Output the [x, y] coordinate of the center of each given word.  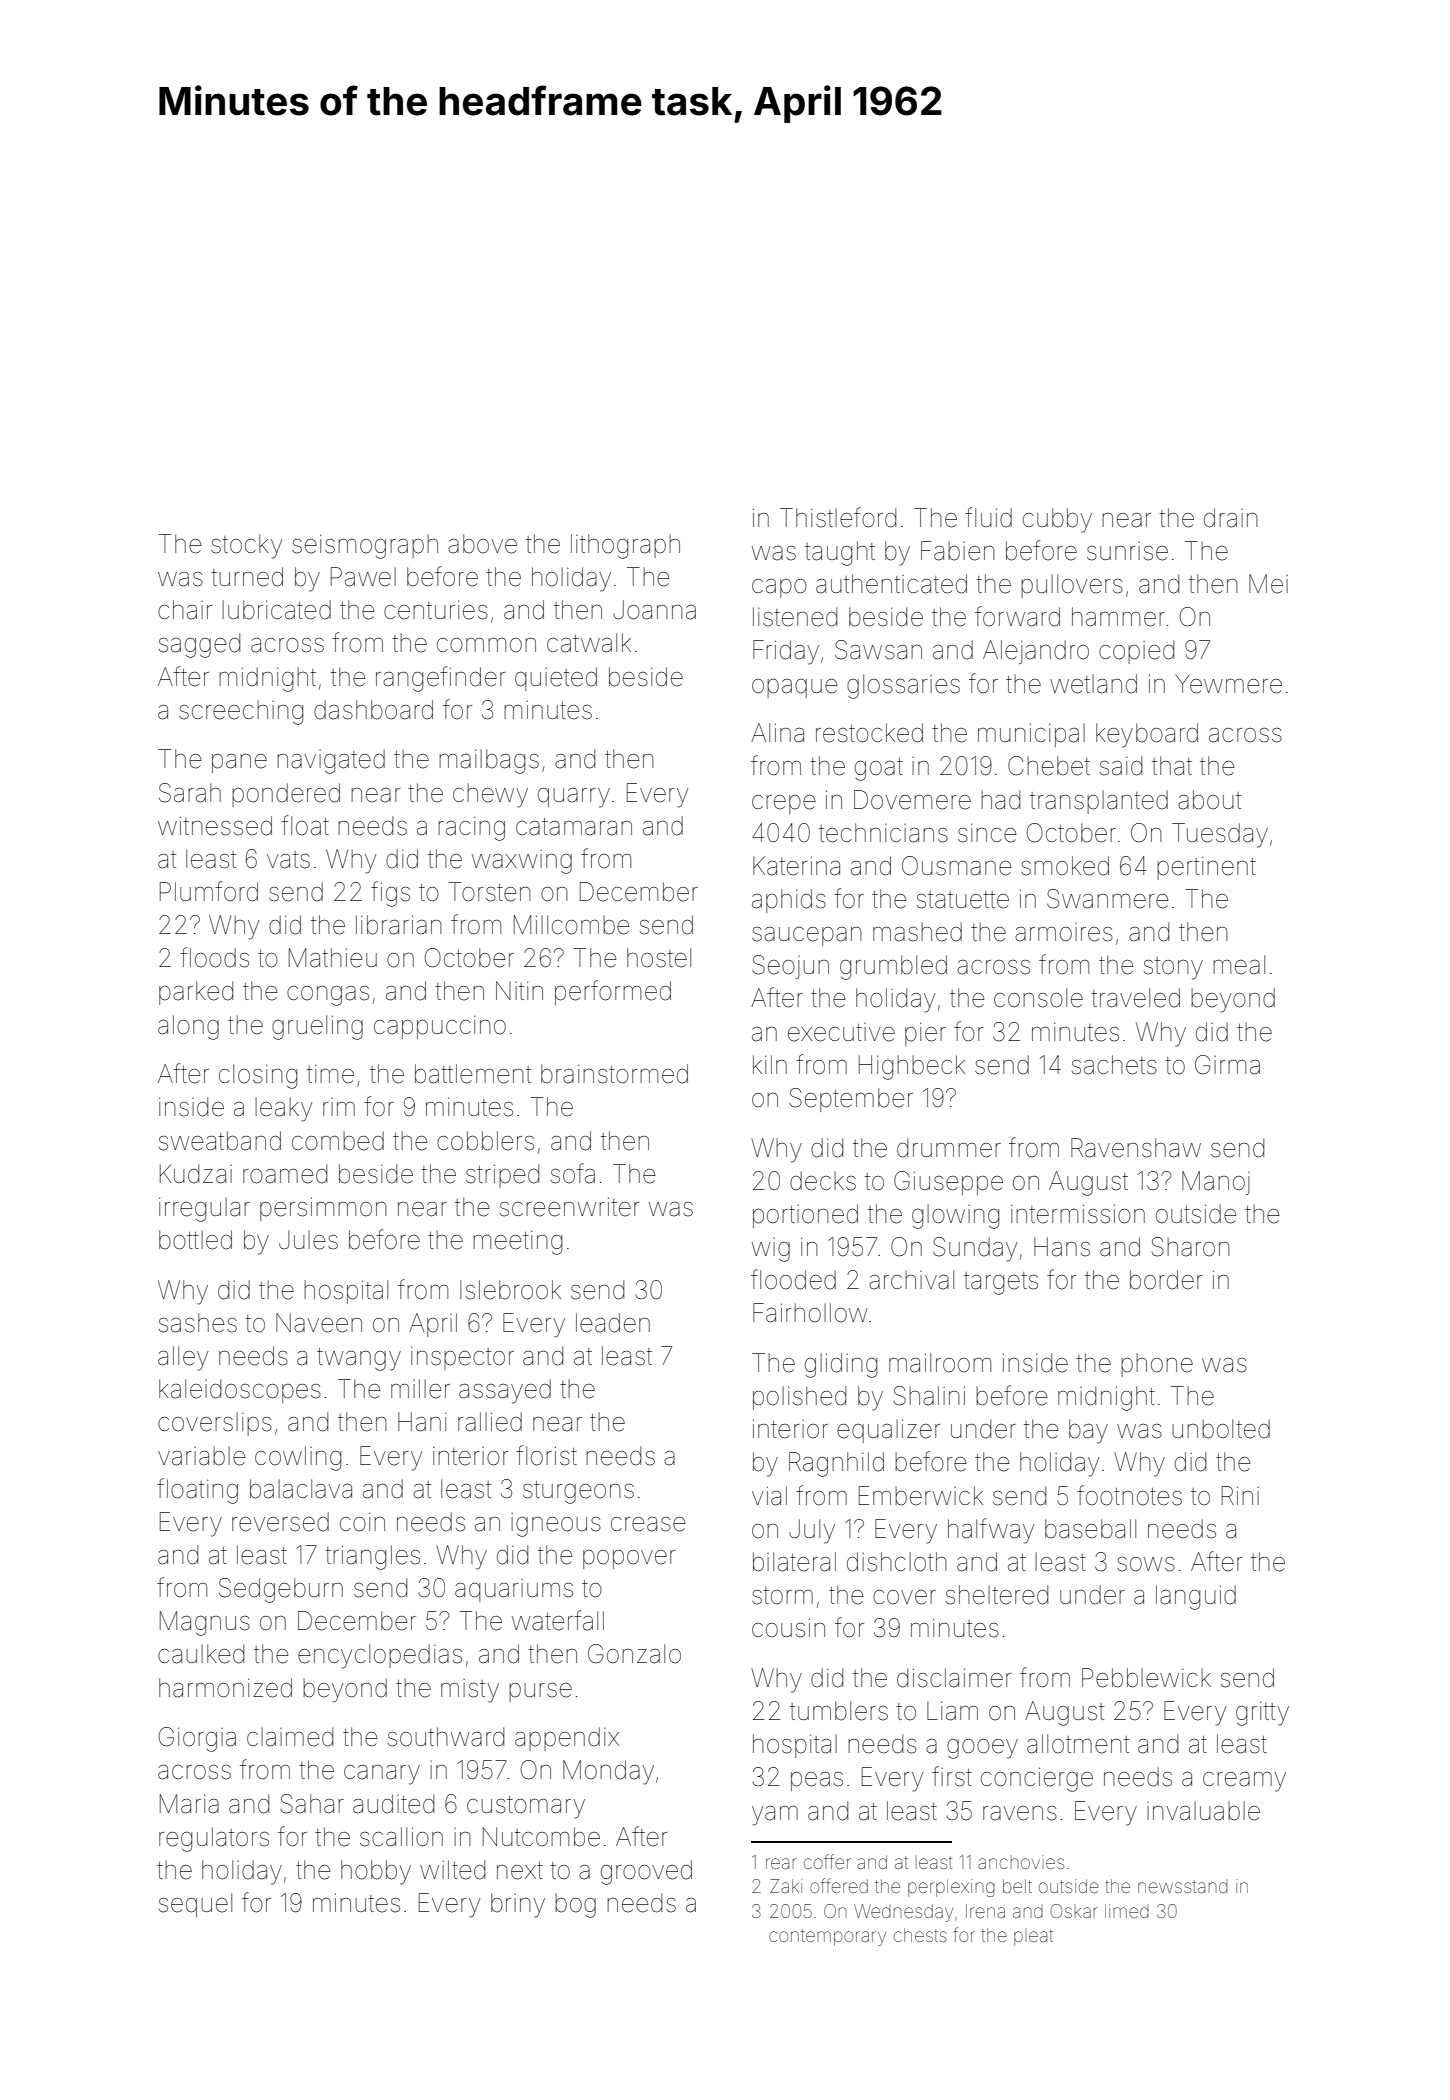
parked [196, 993]
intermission [1078, 1214]
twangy [359, 1359]
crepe [784, 804]
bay [1088, 1431]
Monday [608, 1772]
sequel [195, 1905]
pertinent [1206, 868]
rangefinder [441, 679]
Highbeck [912, 1067]
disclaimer [954, 1678]
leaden [613, 1323]
